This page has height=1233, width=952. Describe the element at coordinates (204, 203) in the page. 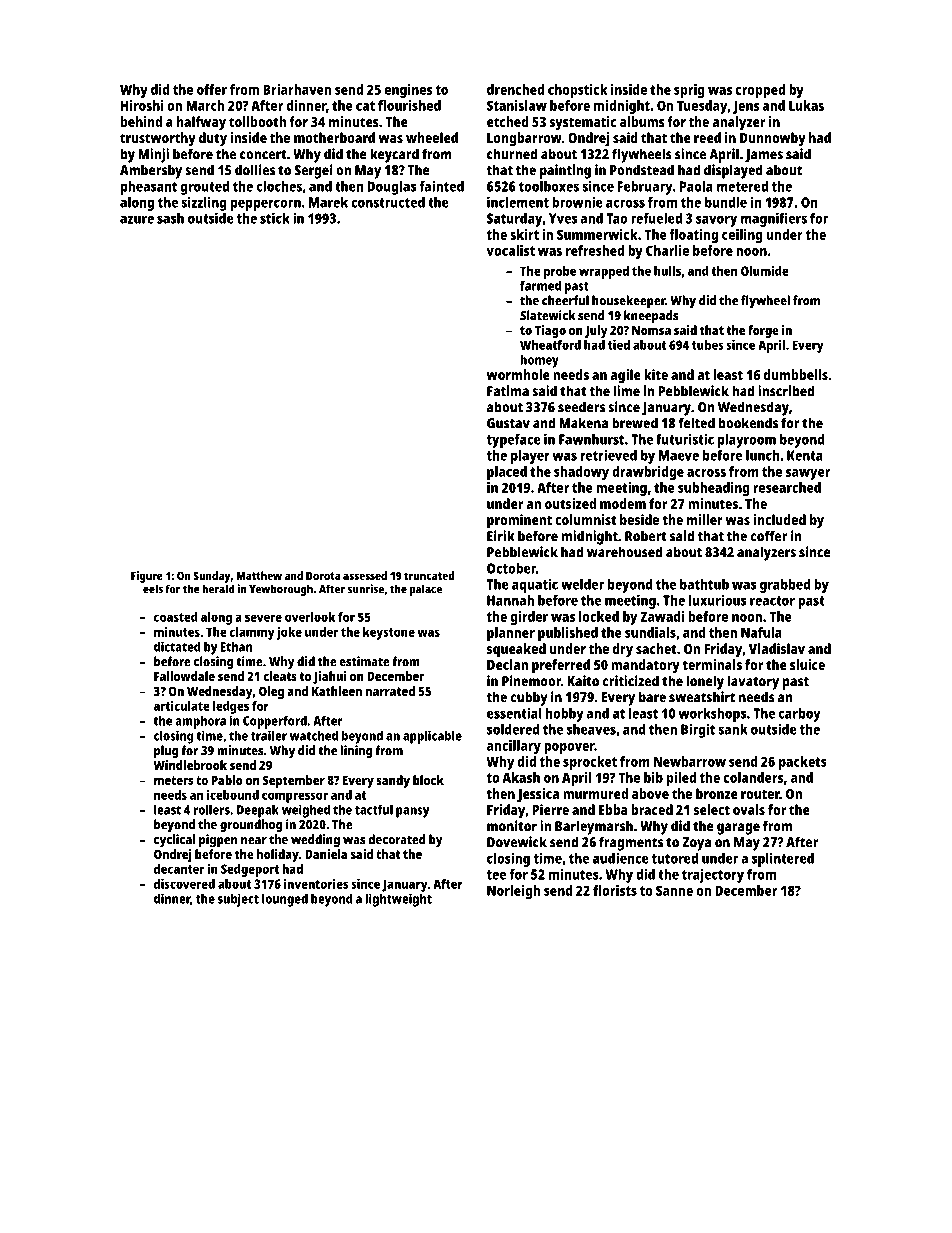

I see `sizzling` at that location.
